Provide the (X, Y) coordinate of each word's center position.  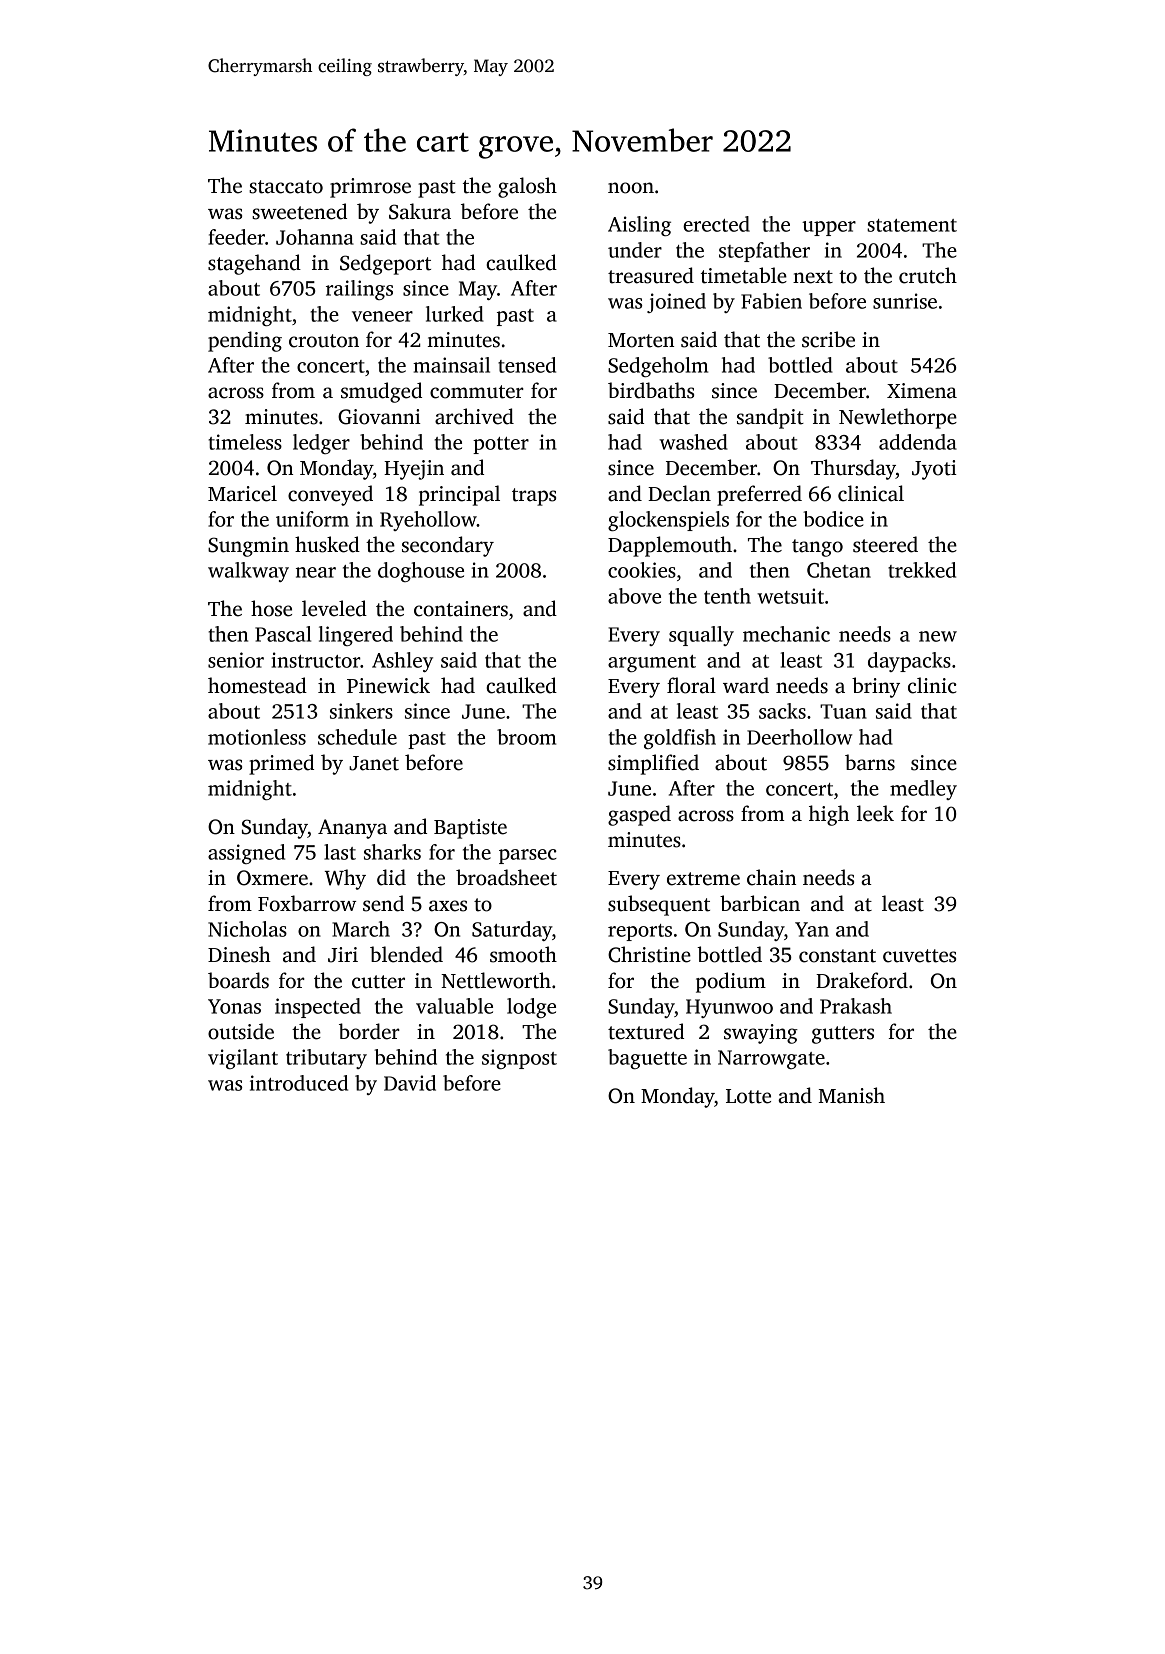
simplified (653, 764)
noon (631, 188)
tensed (527, 365)
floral (691, 685)
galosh (527, 187)
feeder (236, 237)
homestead (257, 685)
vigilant (243, 1059)
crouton (324, 341)
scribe (828, 339)
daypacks (909, 662)
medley (923, 790)
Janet (374, 763)
